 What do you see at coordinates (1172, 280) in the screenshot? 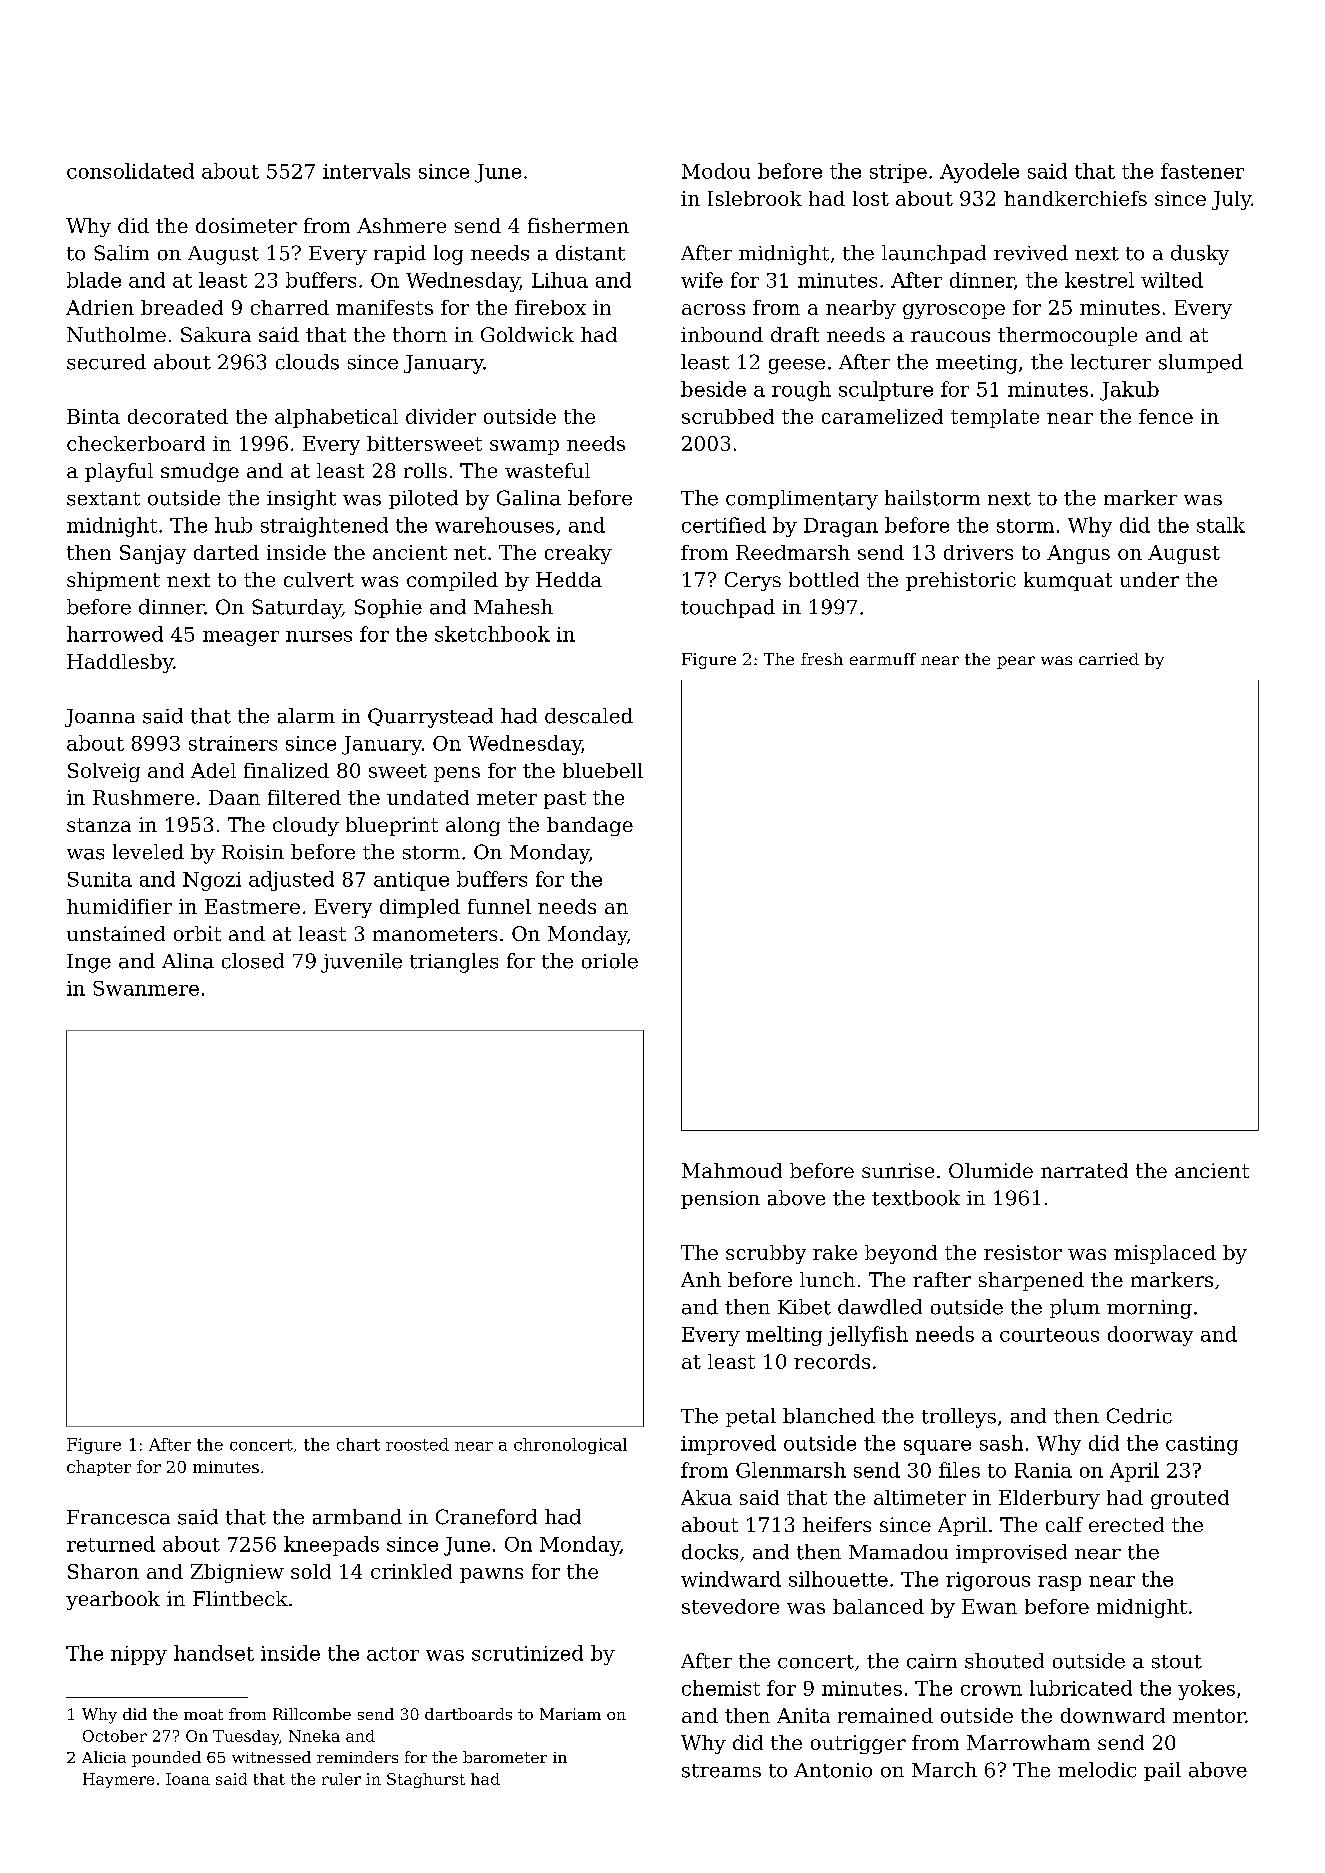
I see `wilted` at bounding box center [1172, 280].
